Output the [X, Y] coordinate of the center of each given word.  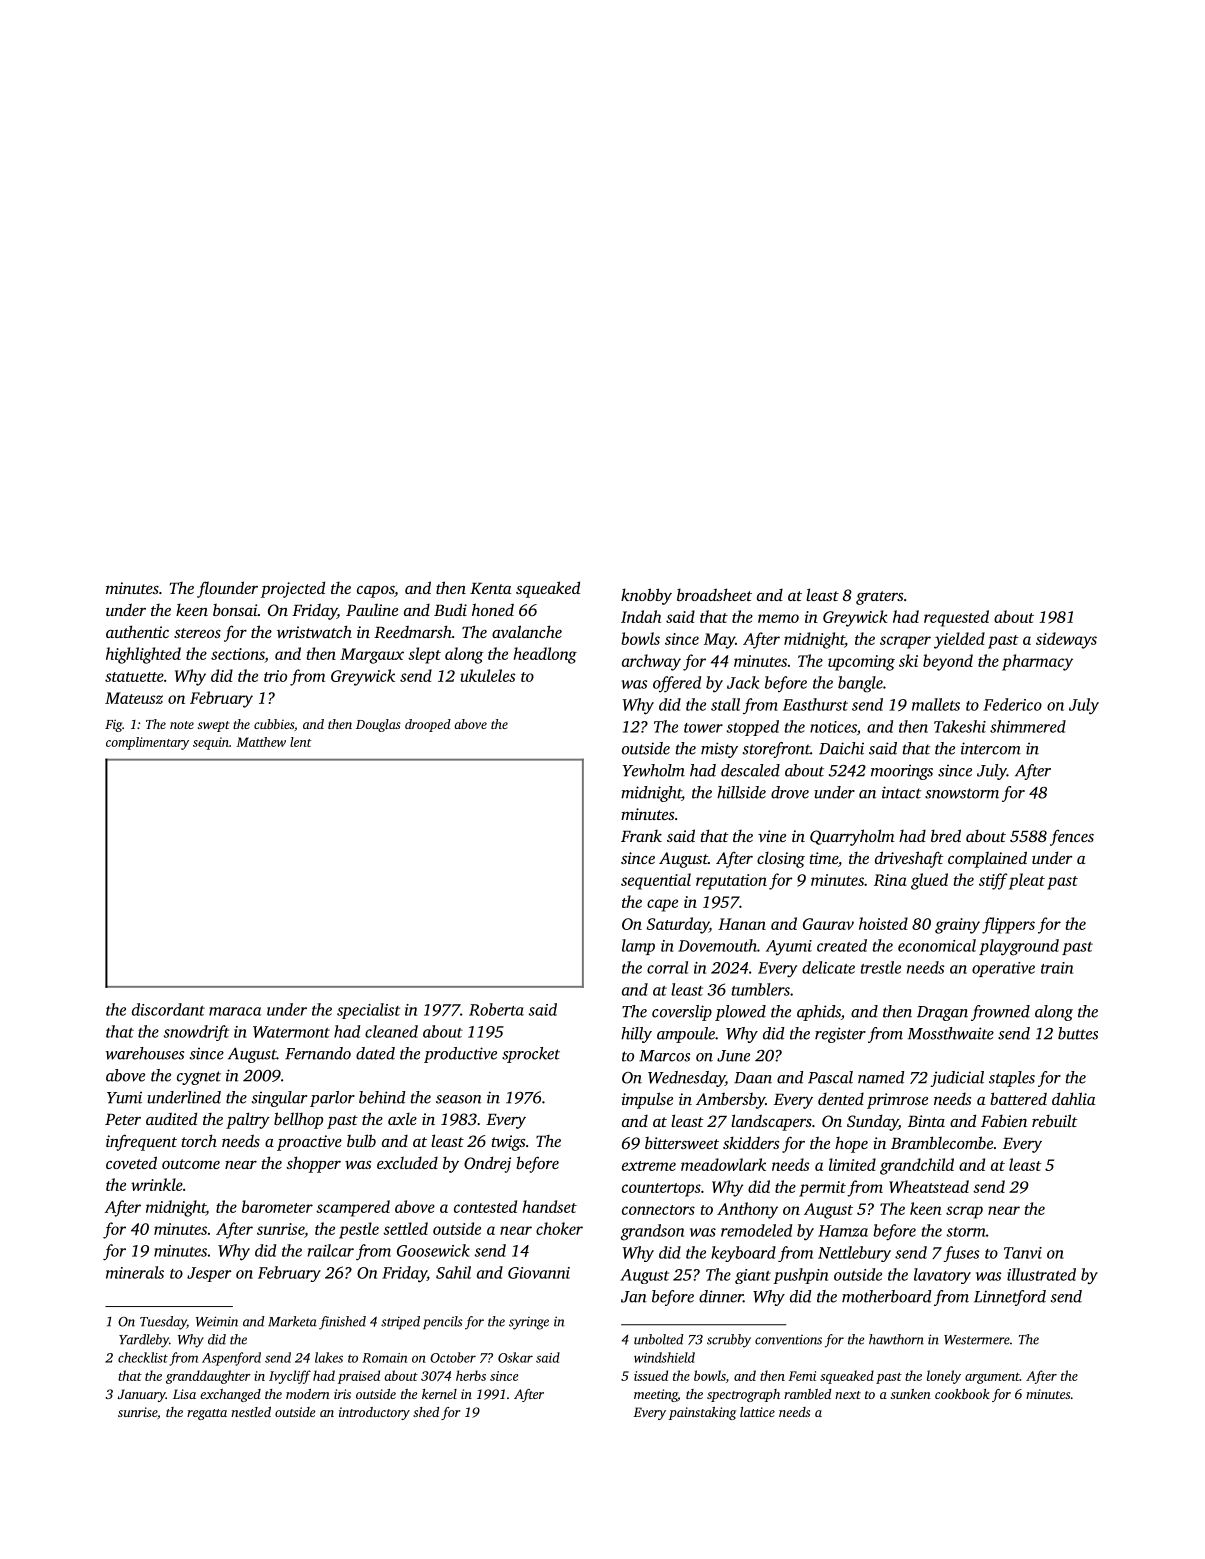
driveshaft [909, 859]
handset [549, 1206]
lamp [638, 947]
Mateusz [134, 698]
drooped [428, 725]
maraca [235, 1011]
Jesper [209, 1274]
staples [1012, 1079]
